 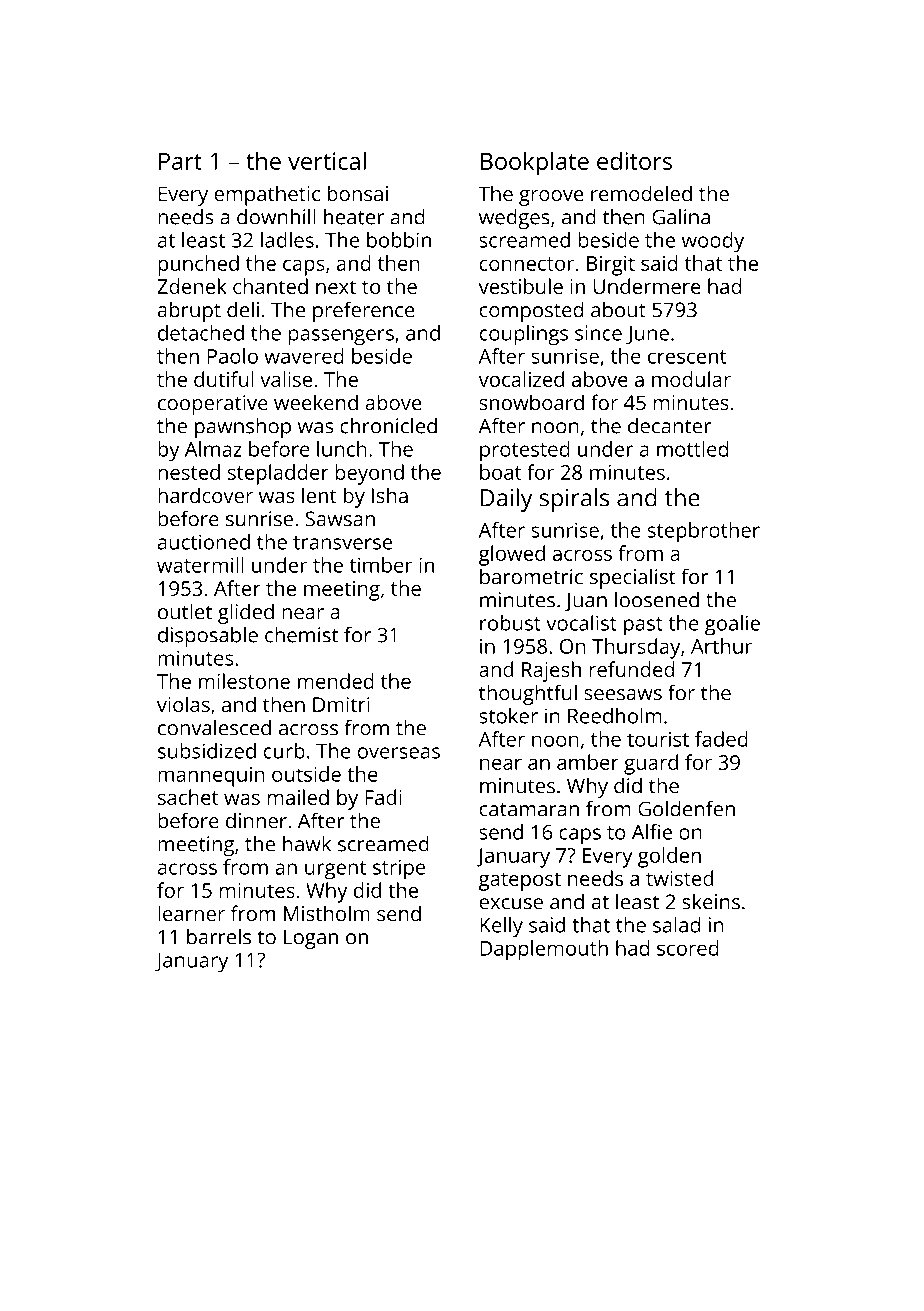 What do you see at coordinates (191, 913) in the screenshot?
I see `learner` at bounding box center [191, 913].
